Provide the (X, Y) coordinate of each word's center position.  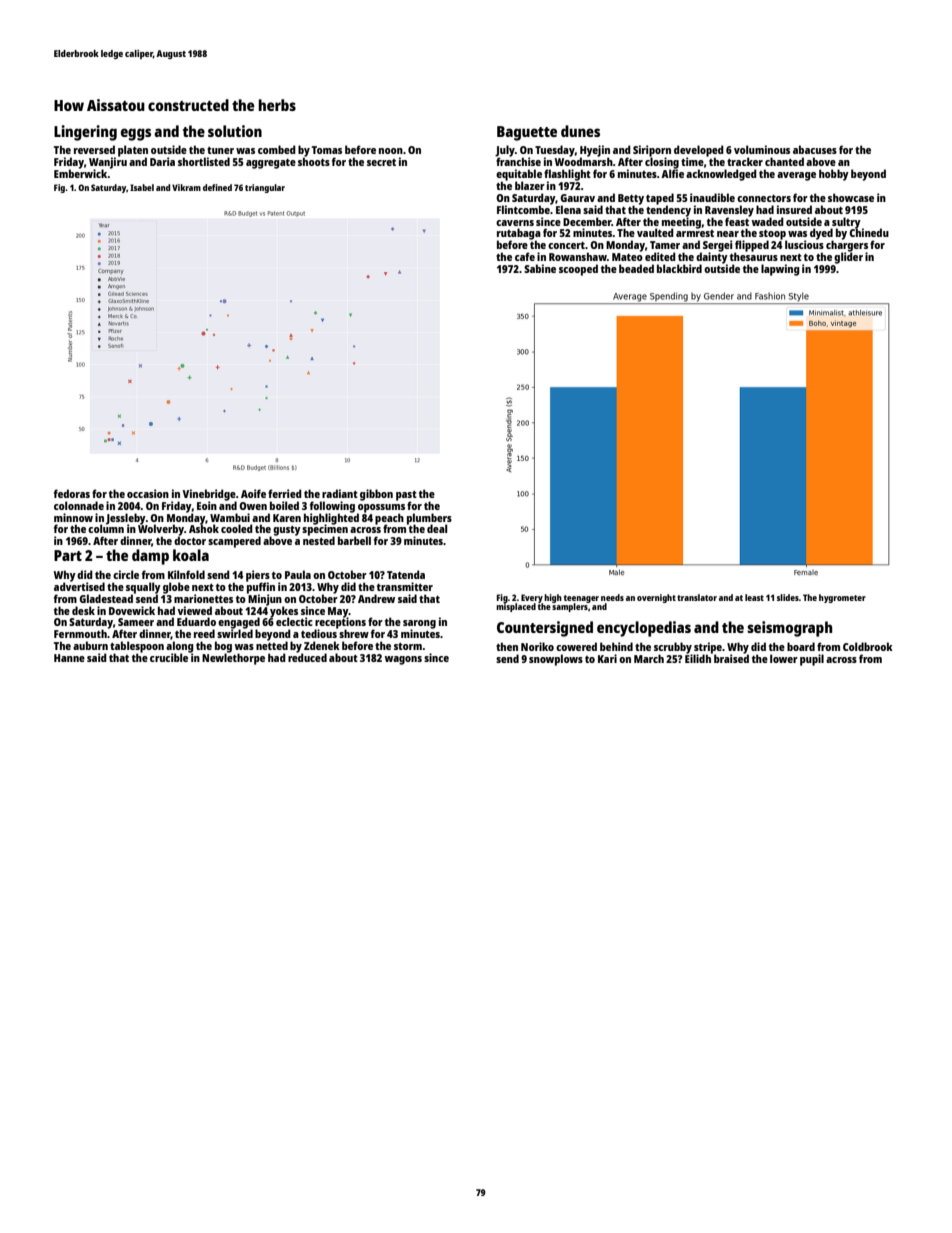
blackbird (679, 268)
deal (437, 528)
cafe (525, 256)
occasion (148, 493)
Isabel (142, 187)
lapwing (780, 270)
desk (83, 610)
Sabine (540, 268)
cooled (237, 528)
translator (697, 597)
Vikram (186, 187)
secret (381, 162)
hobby (834, 175)
